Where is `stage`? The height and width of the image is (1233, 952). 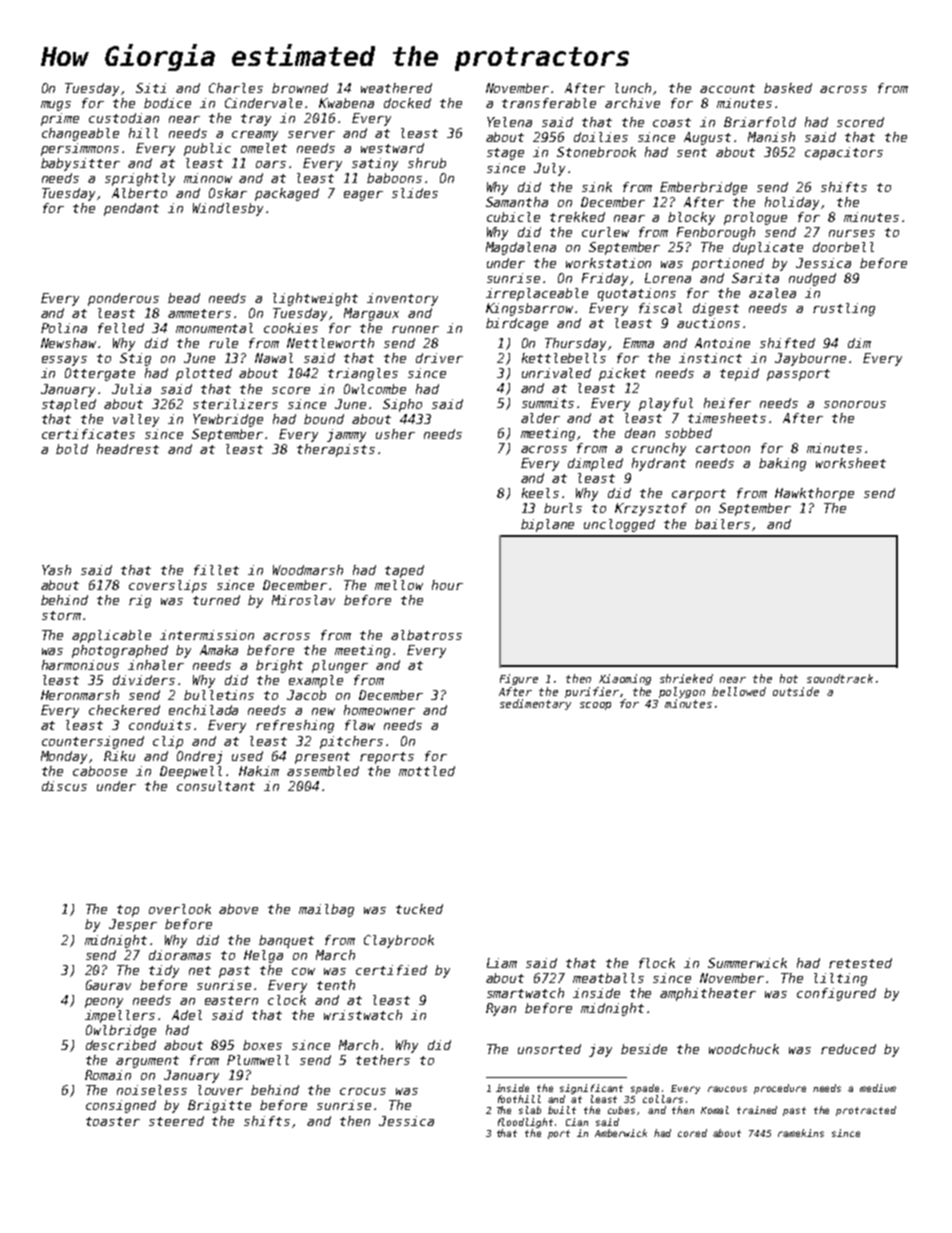
stage is located at coordinates (505, 154).
